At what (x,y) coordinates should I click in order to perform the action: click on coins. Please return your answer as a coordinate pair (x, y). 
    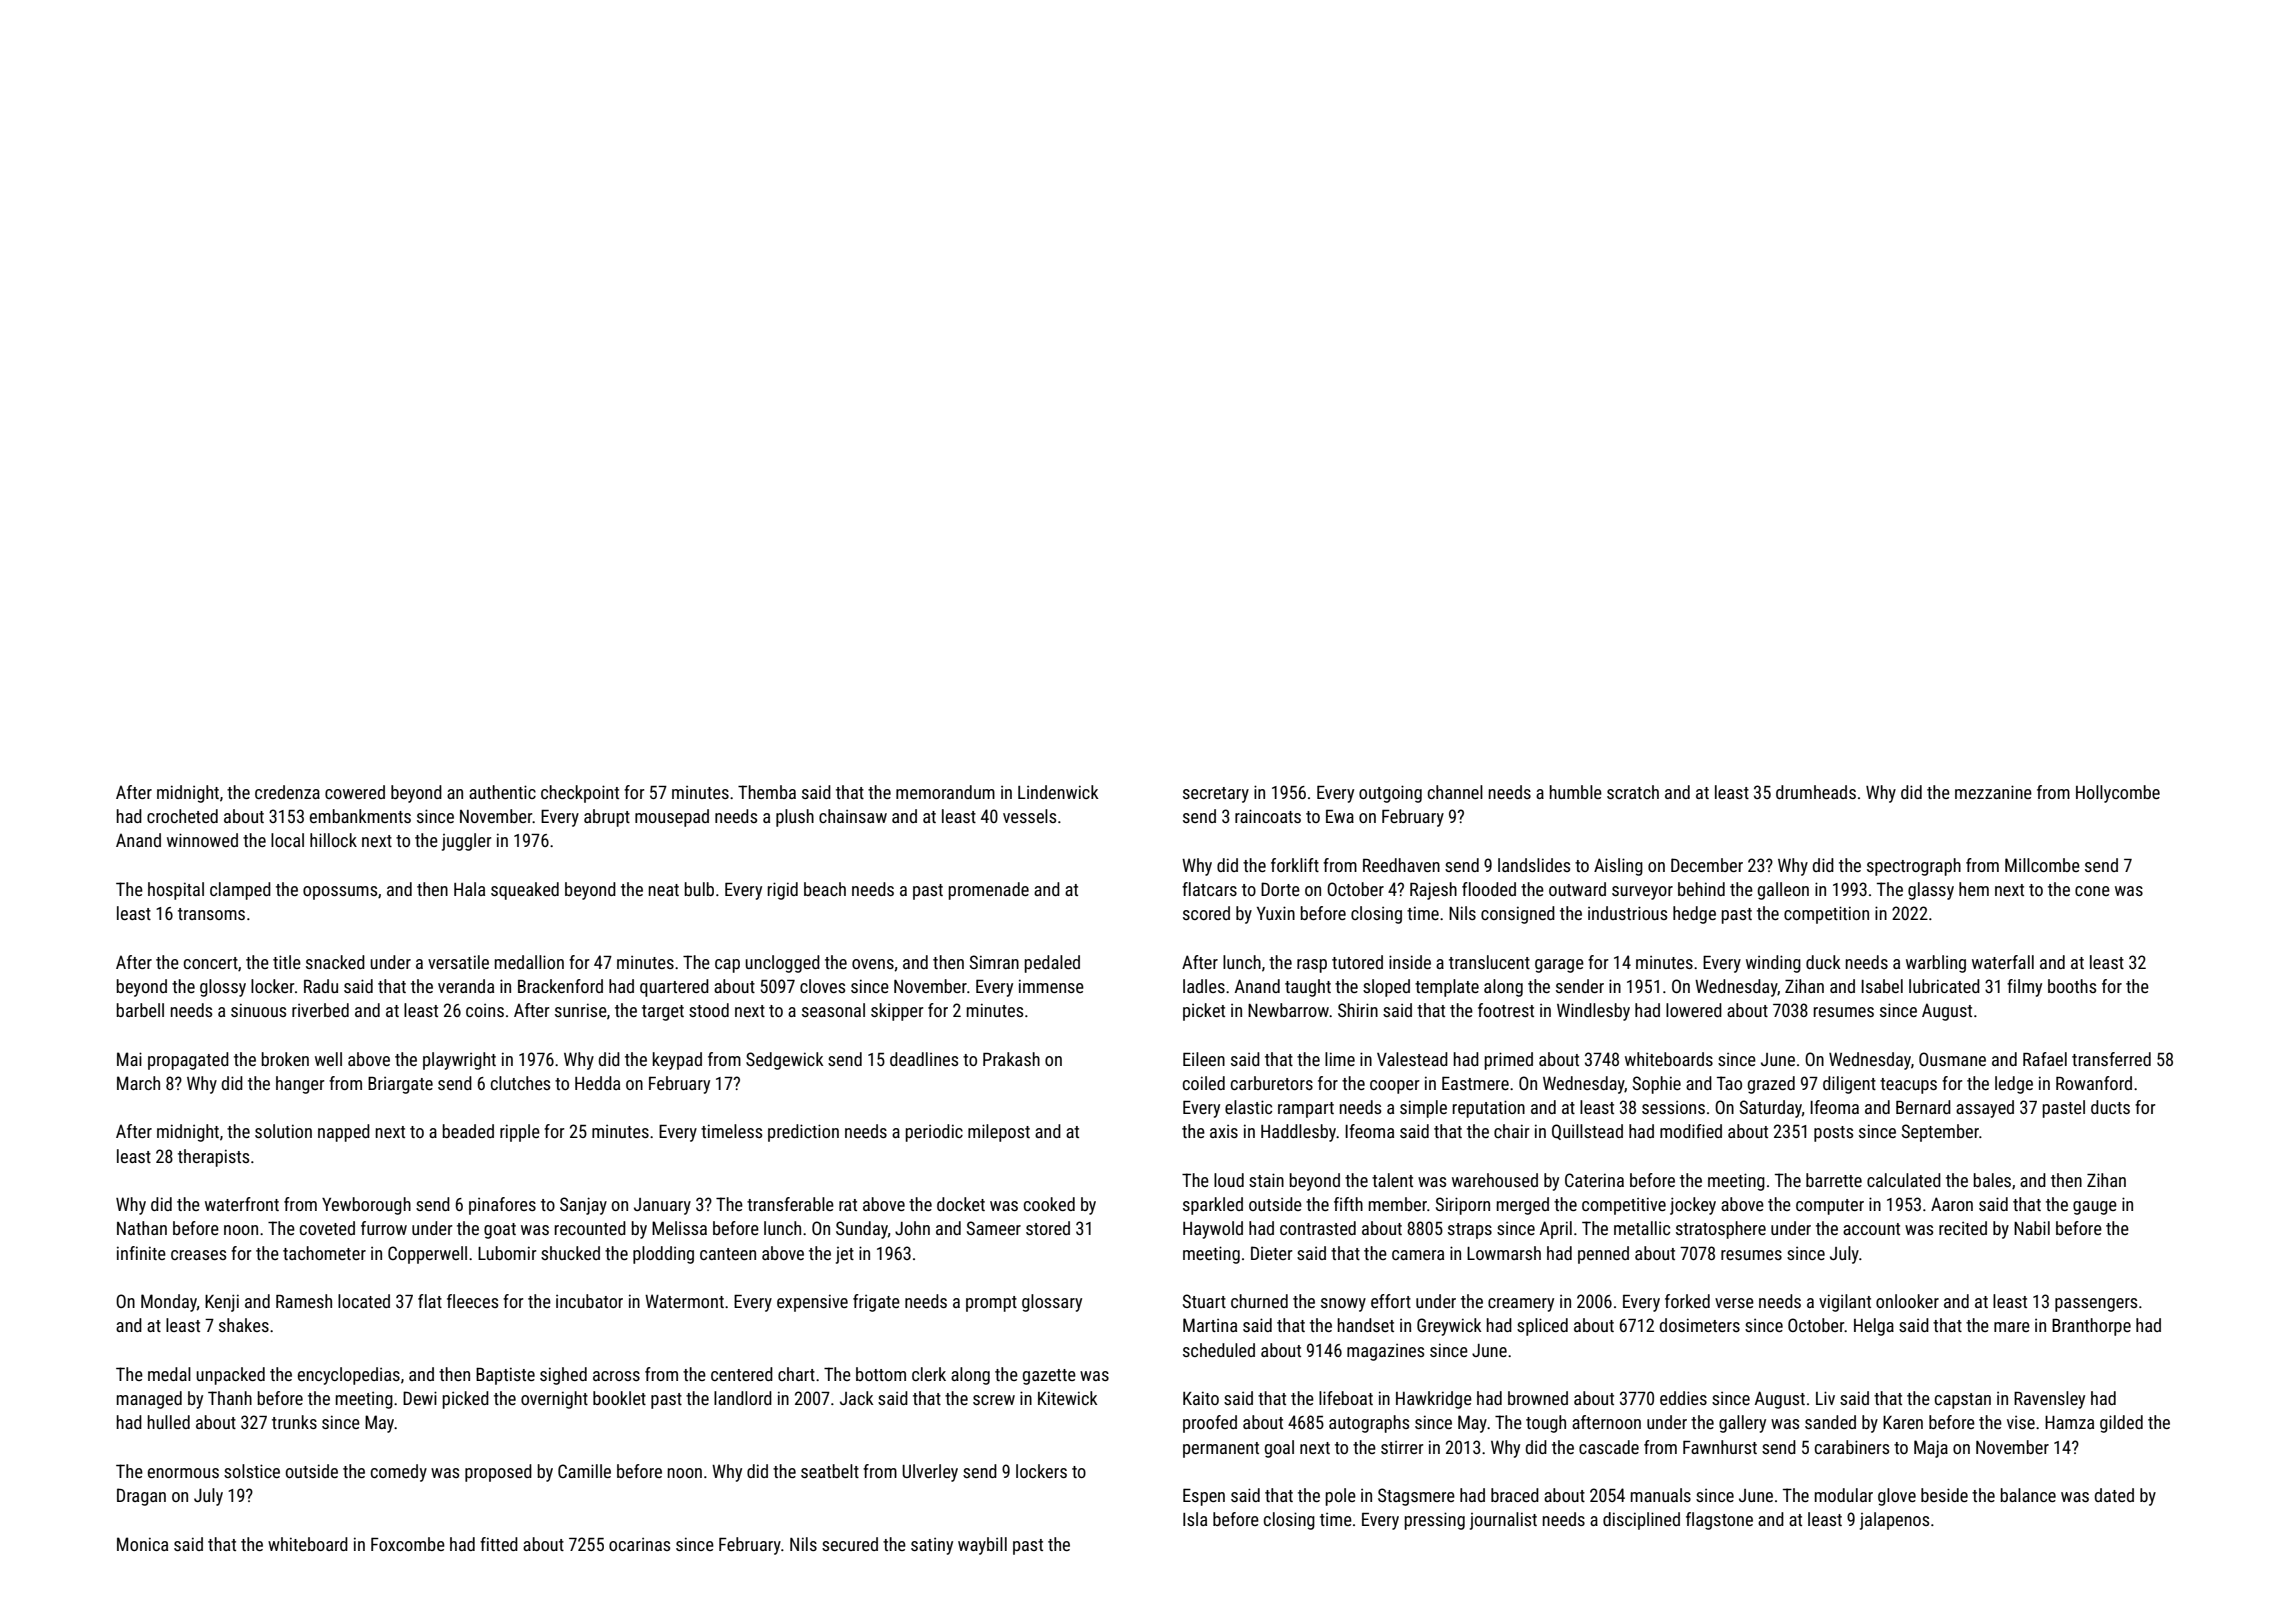
    Looking at the image, I should click on (485, 1010).
